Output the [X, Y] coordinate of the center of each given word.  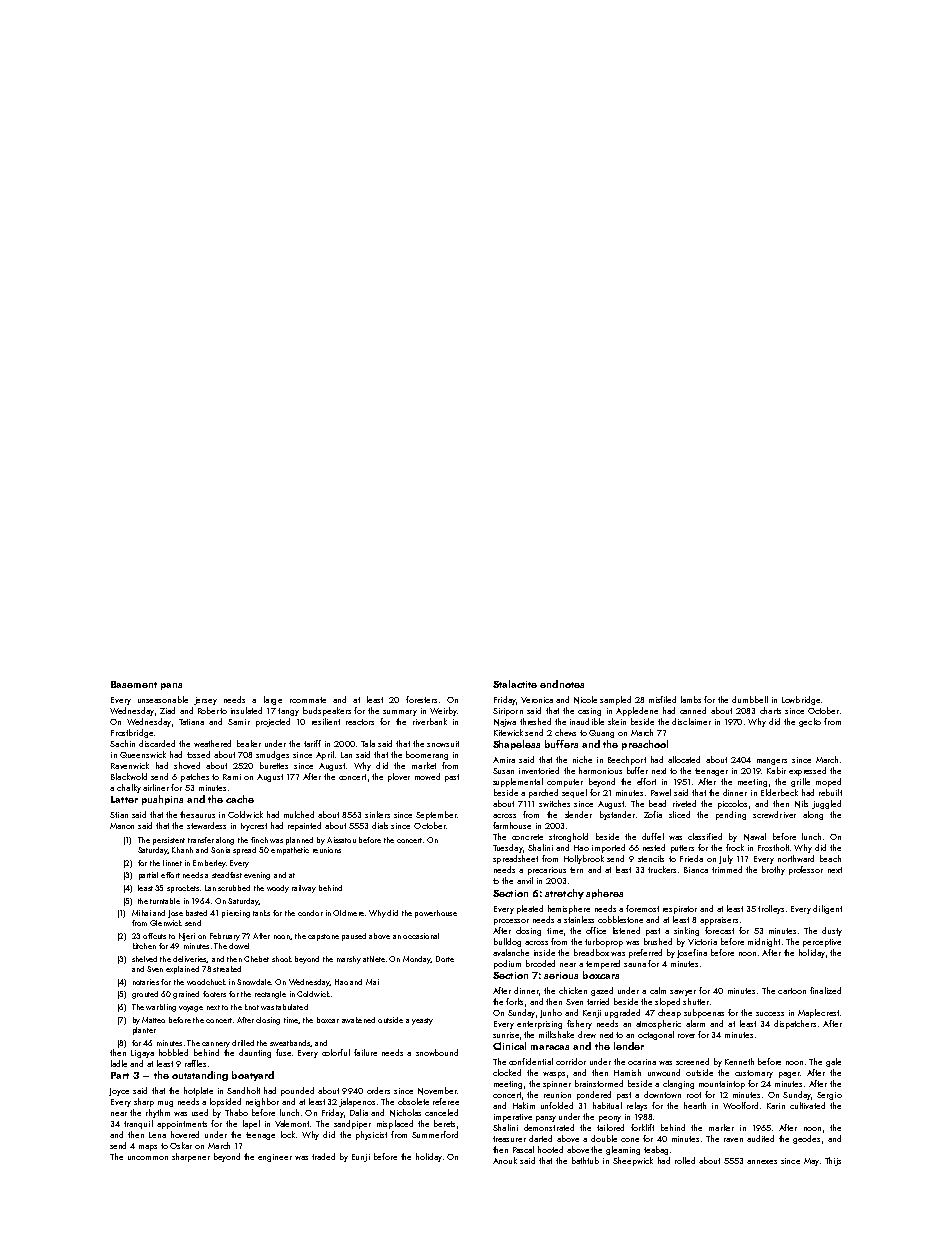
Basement [134, 684]
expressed [807, 771]
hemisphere [569, 909]
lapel [251, 1124]
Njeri [187, 937]
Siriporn [508, 712]
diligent [827, 909]
